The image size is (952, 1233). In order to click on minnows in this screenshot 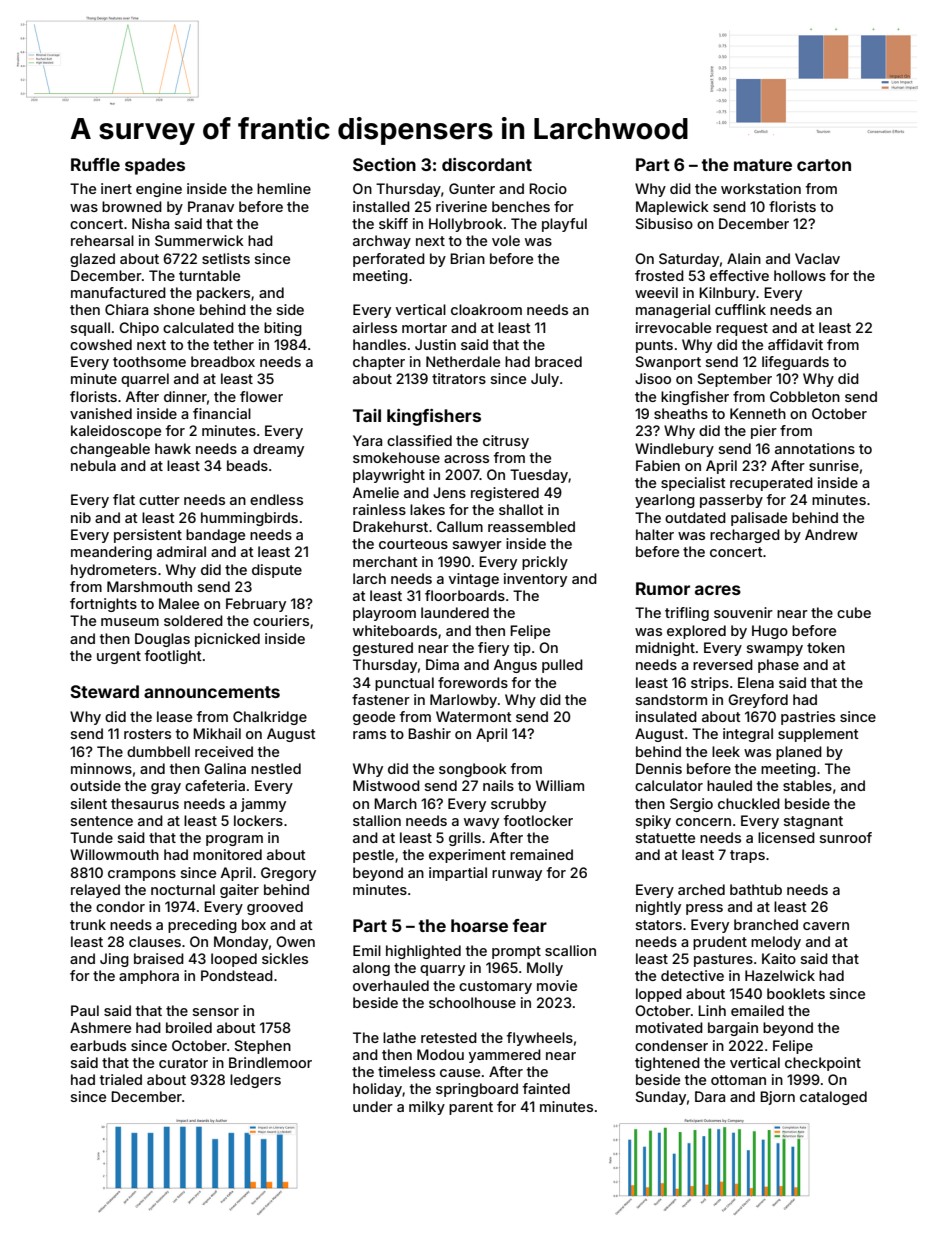, I will do `click(101, 768)`.
